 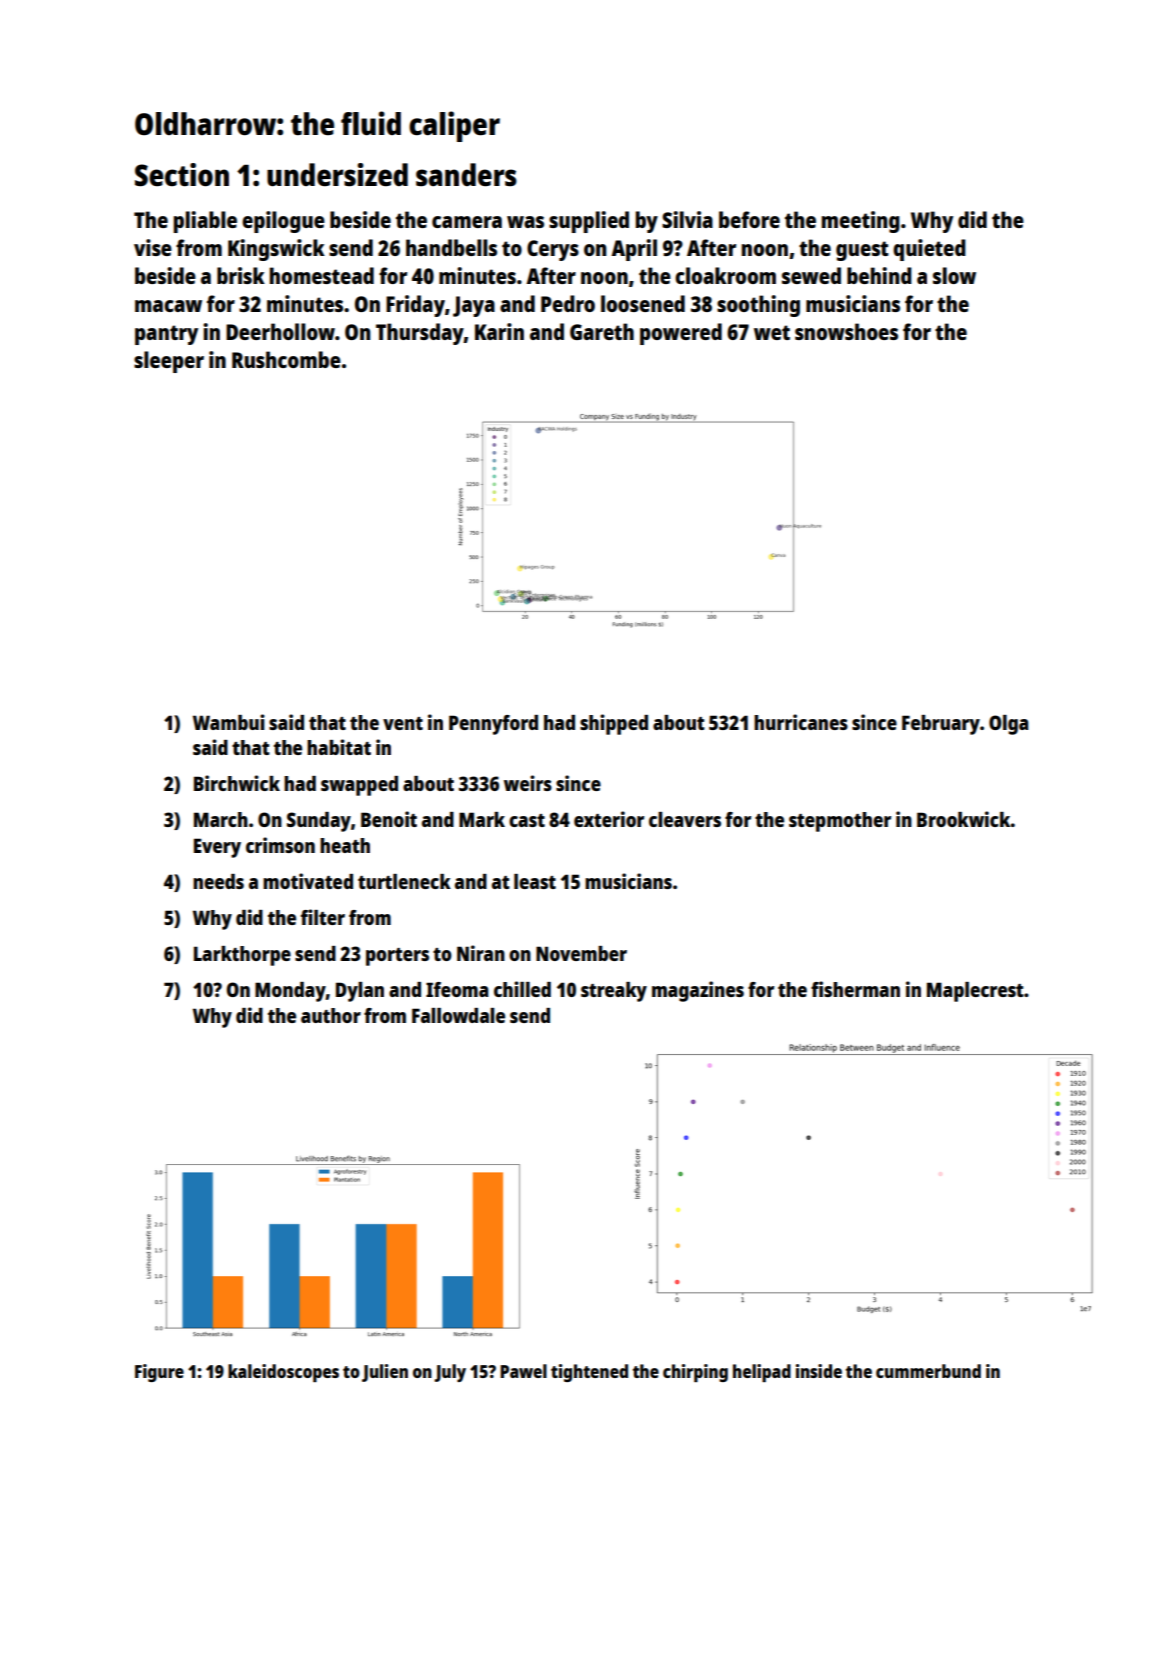 I want to click on Brookwick, so click(x=963, y=819).
